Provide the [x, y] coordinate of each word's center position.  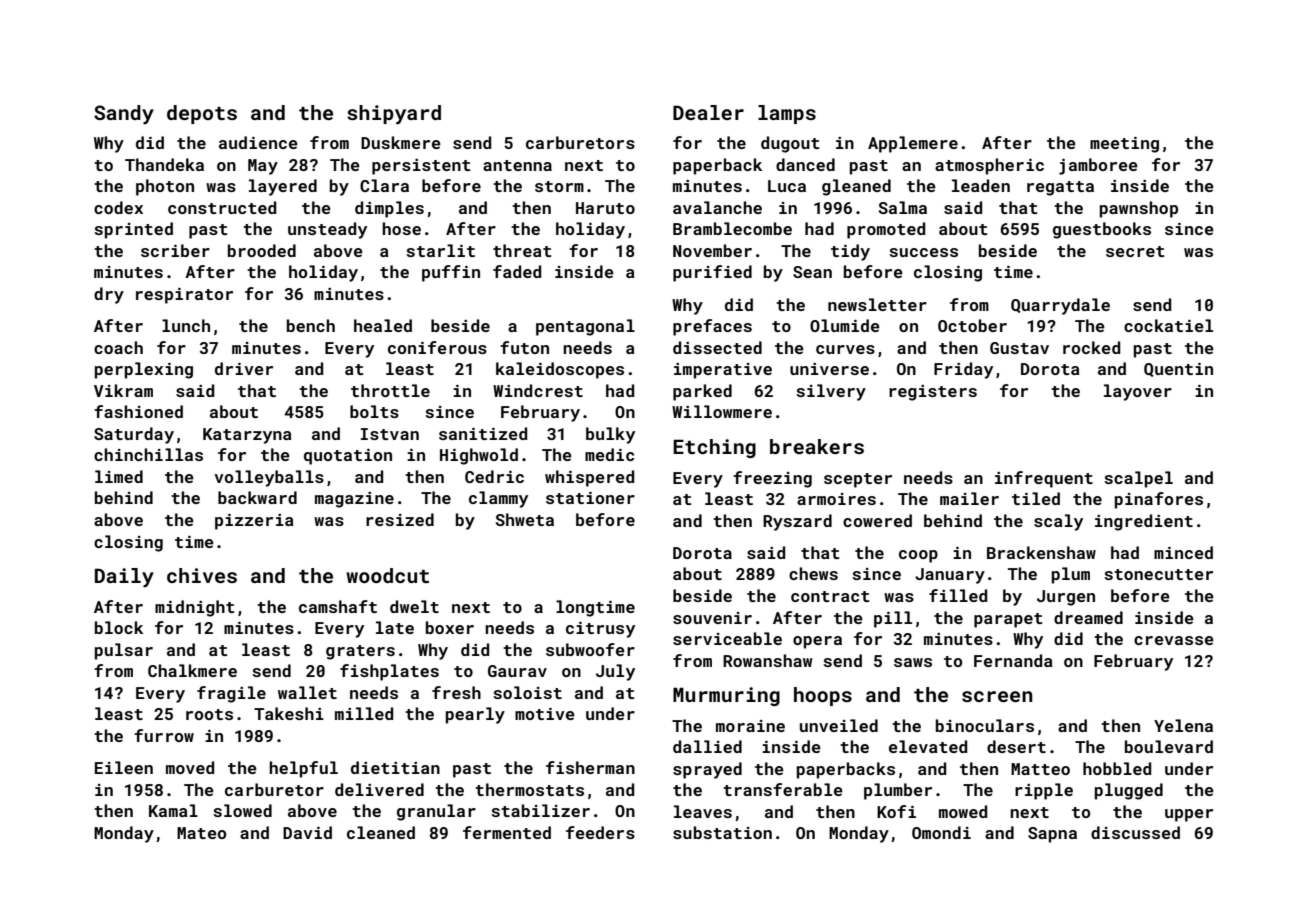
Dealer [708, 112]
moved [190, 767]
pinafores [1159, 500]
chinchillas [148, 454]
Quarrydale [1060, 306]
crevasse [1174, 640]
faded [517, 271]
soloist [527, 692]
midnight [195, 608]
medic [609, 454]
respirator [184, 296]
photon [165, 187]
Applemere [913, 144]
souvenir [712, 618]
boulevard [1169, 746]
